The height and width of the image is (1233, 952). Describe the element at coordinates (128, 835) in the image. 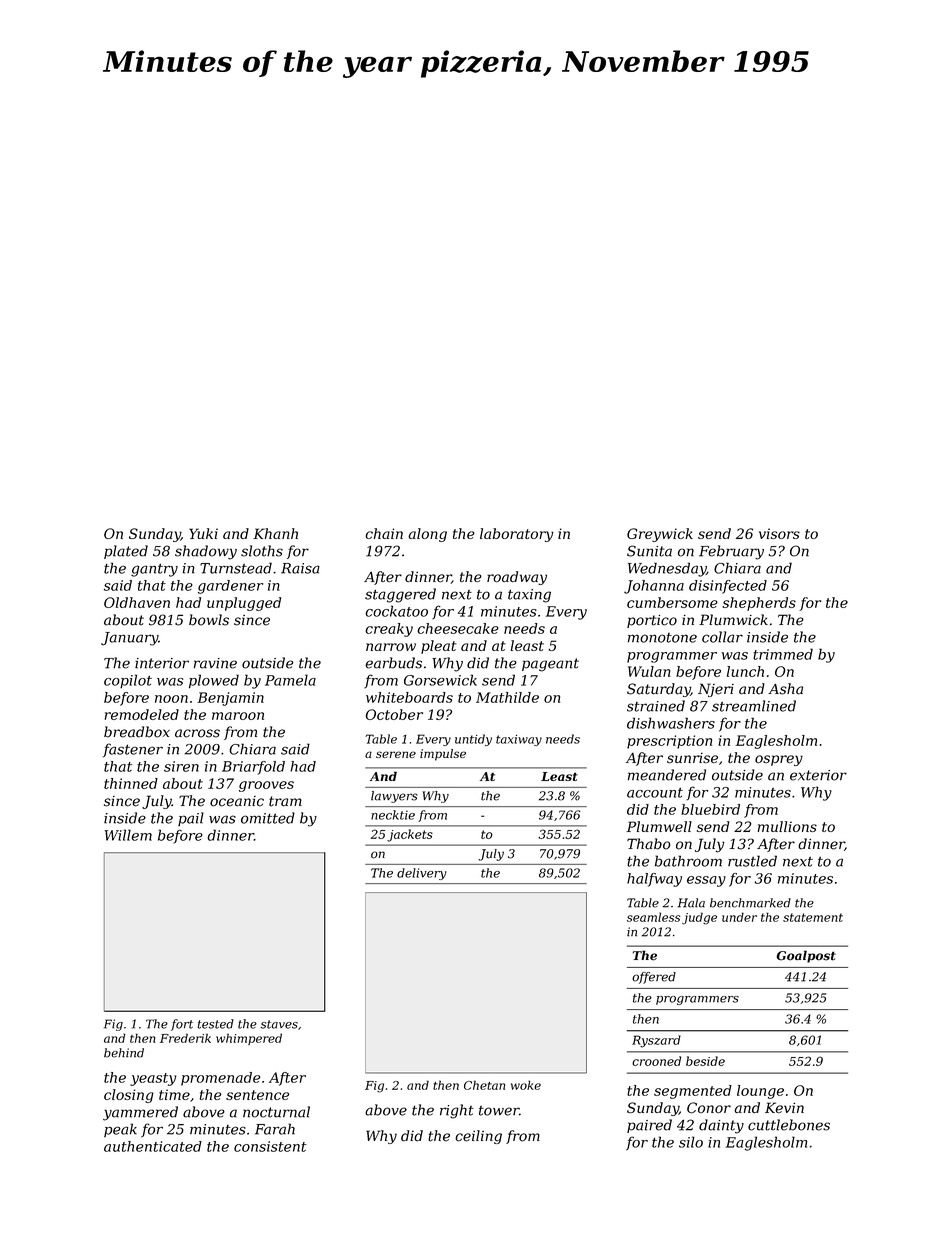

I see `Willem` at that location.
